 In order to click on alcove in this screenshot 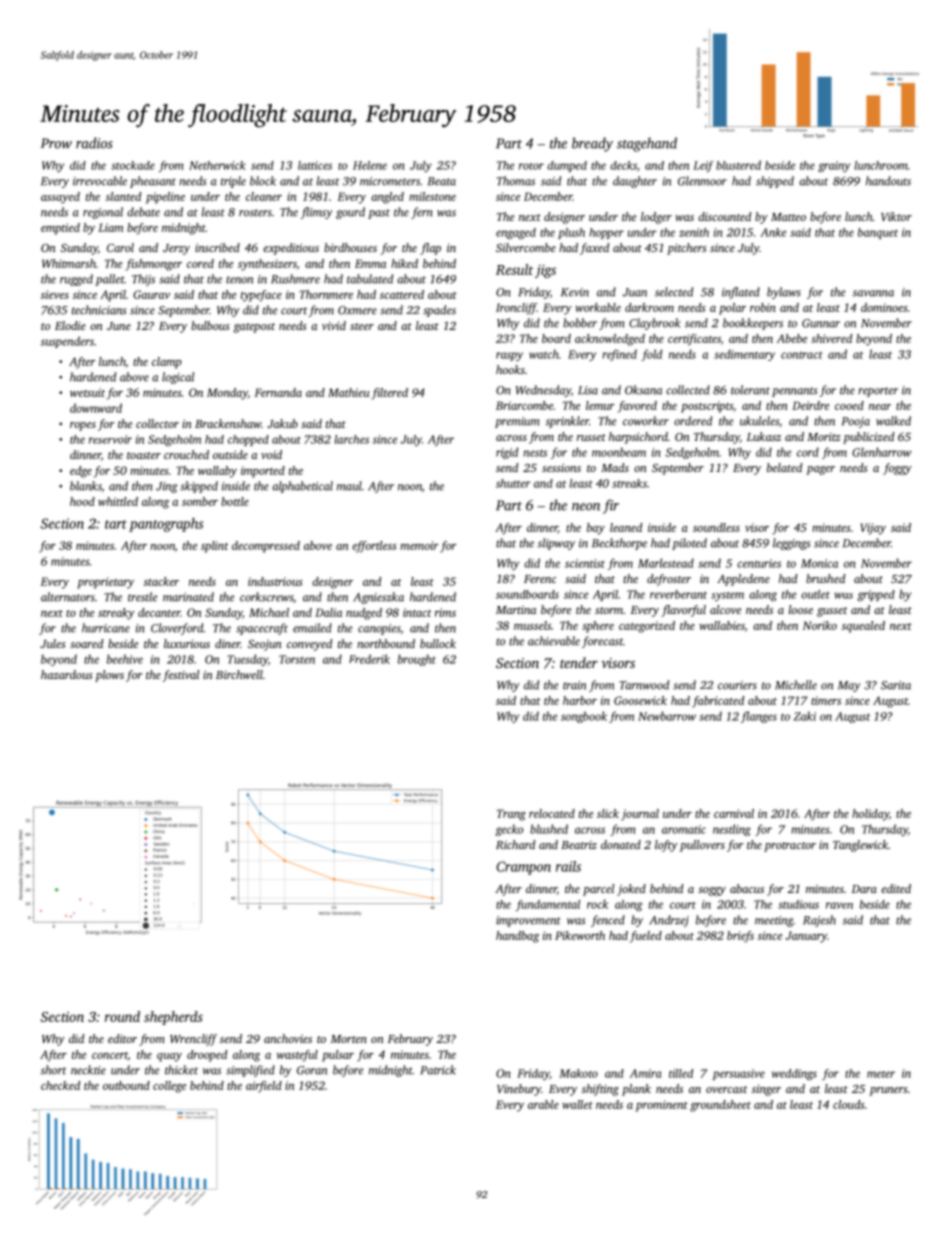, I will do `click(725, 609)`.
